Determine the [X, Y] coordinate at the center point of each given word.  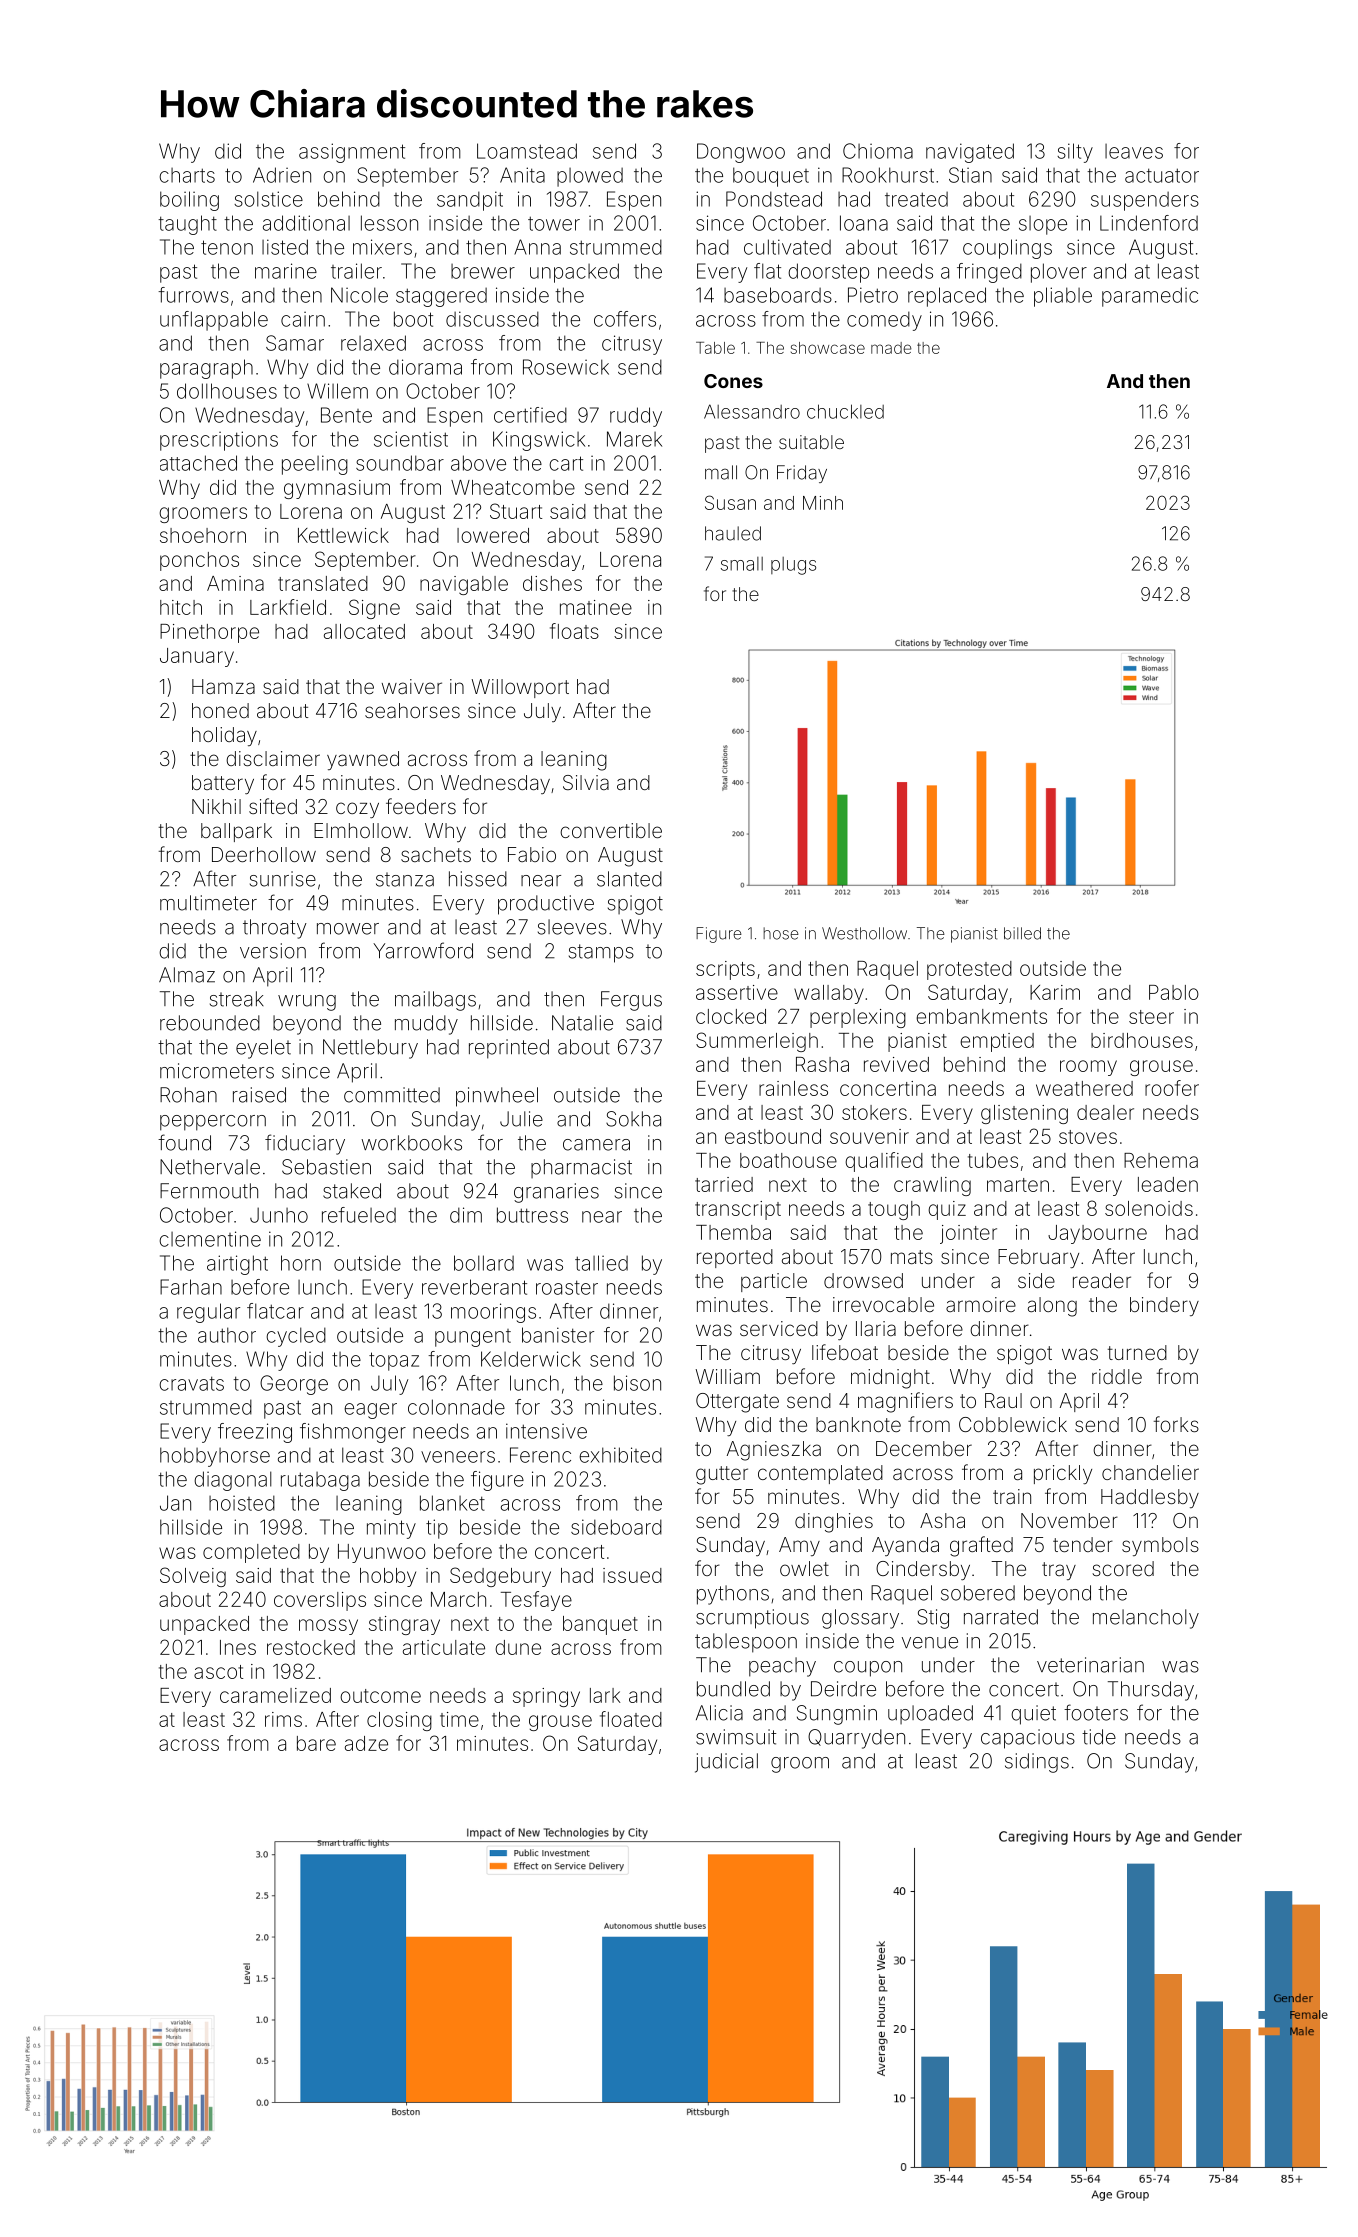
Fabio [532, 854]
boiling [189, 201]
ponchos [199, 561]
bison [637, 1383]
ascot [218, 1672]
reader [1102, 1280]
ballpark [236, 832]
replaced [947, 297]
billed [1022, 933]
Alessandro [752, 411]
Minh [823, 503]
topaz [394, 1361]
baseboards [778, 295]
